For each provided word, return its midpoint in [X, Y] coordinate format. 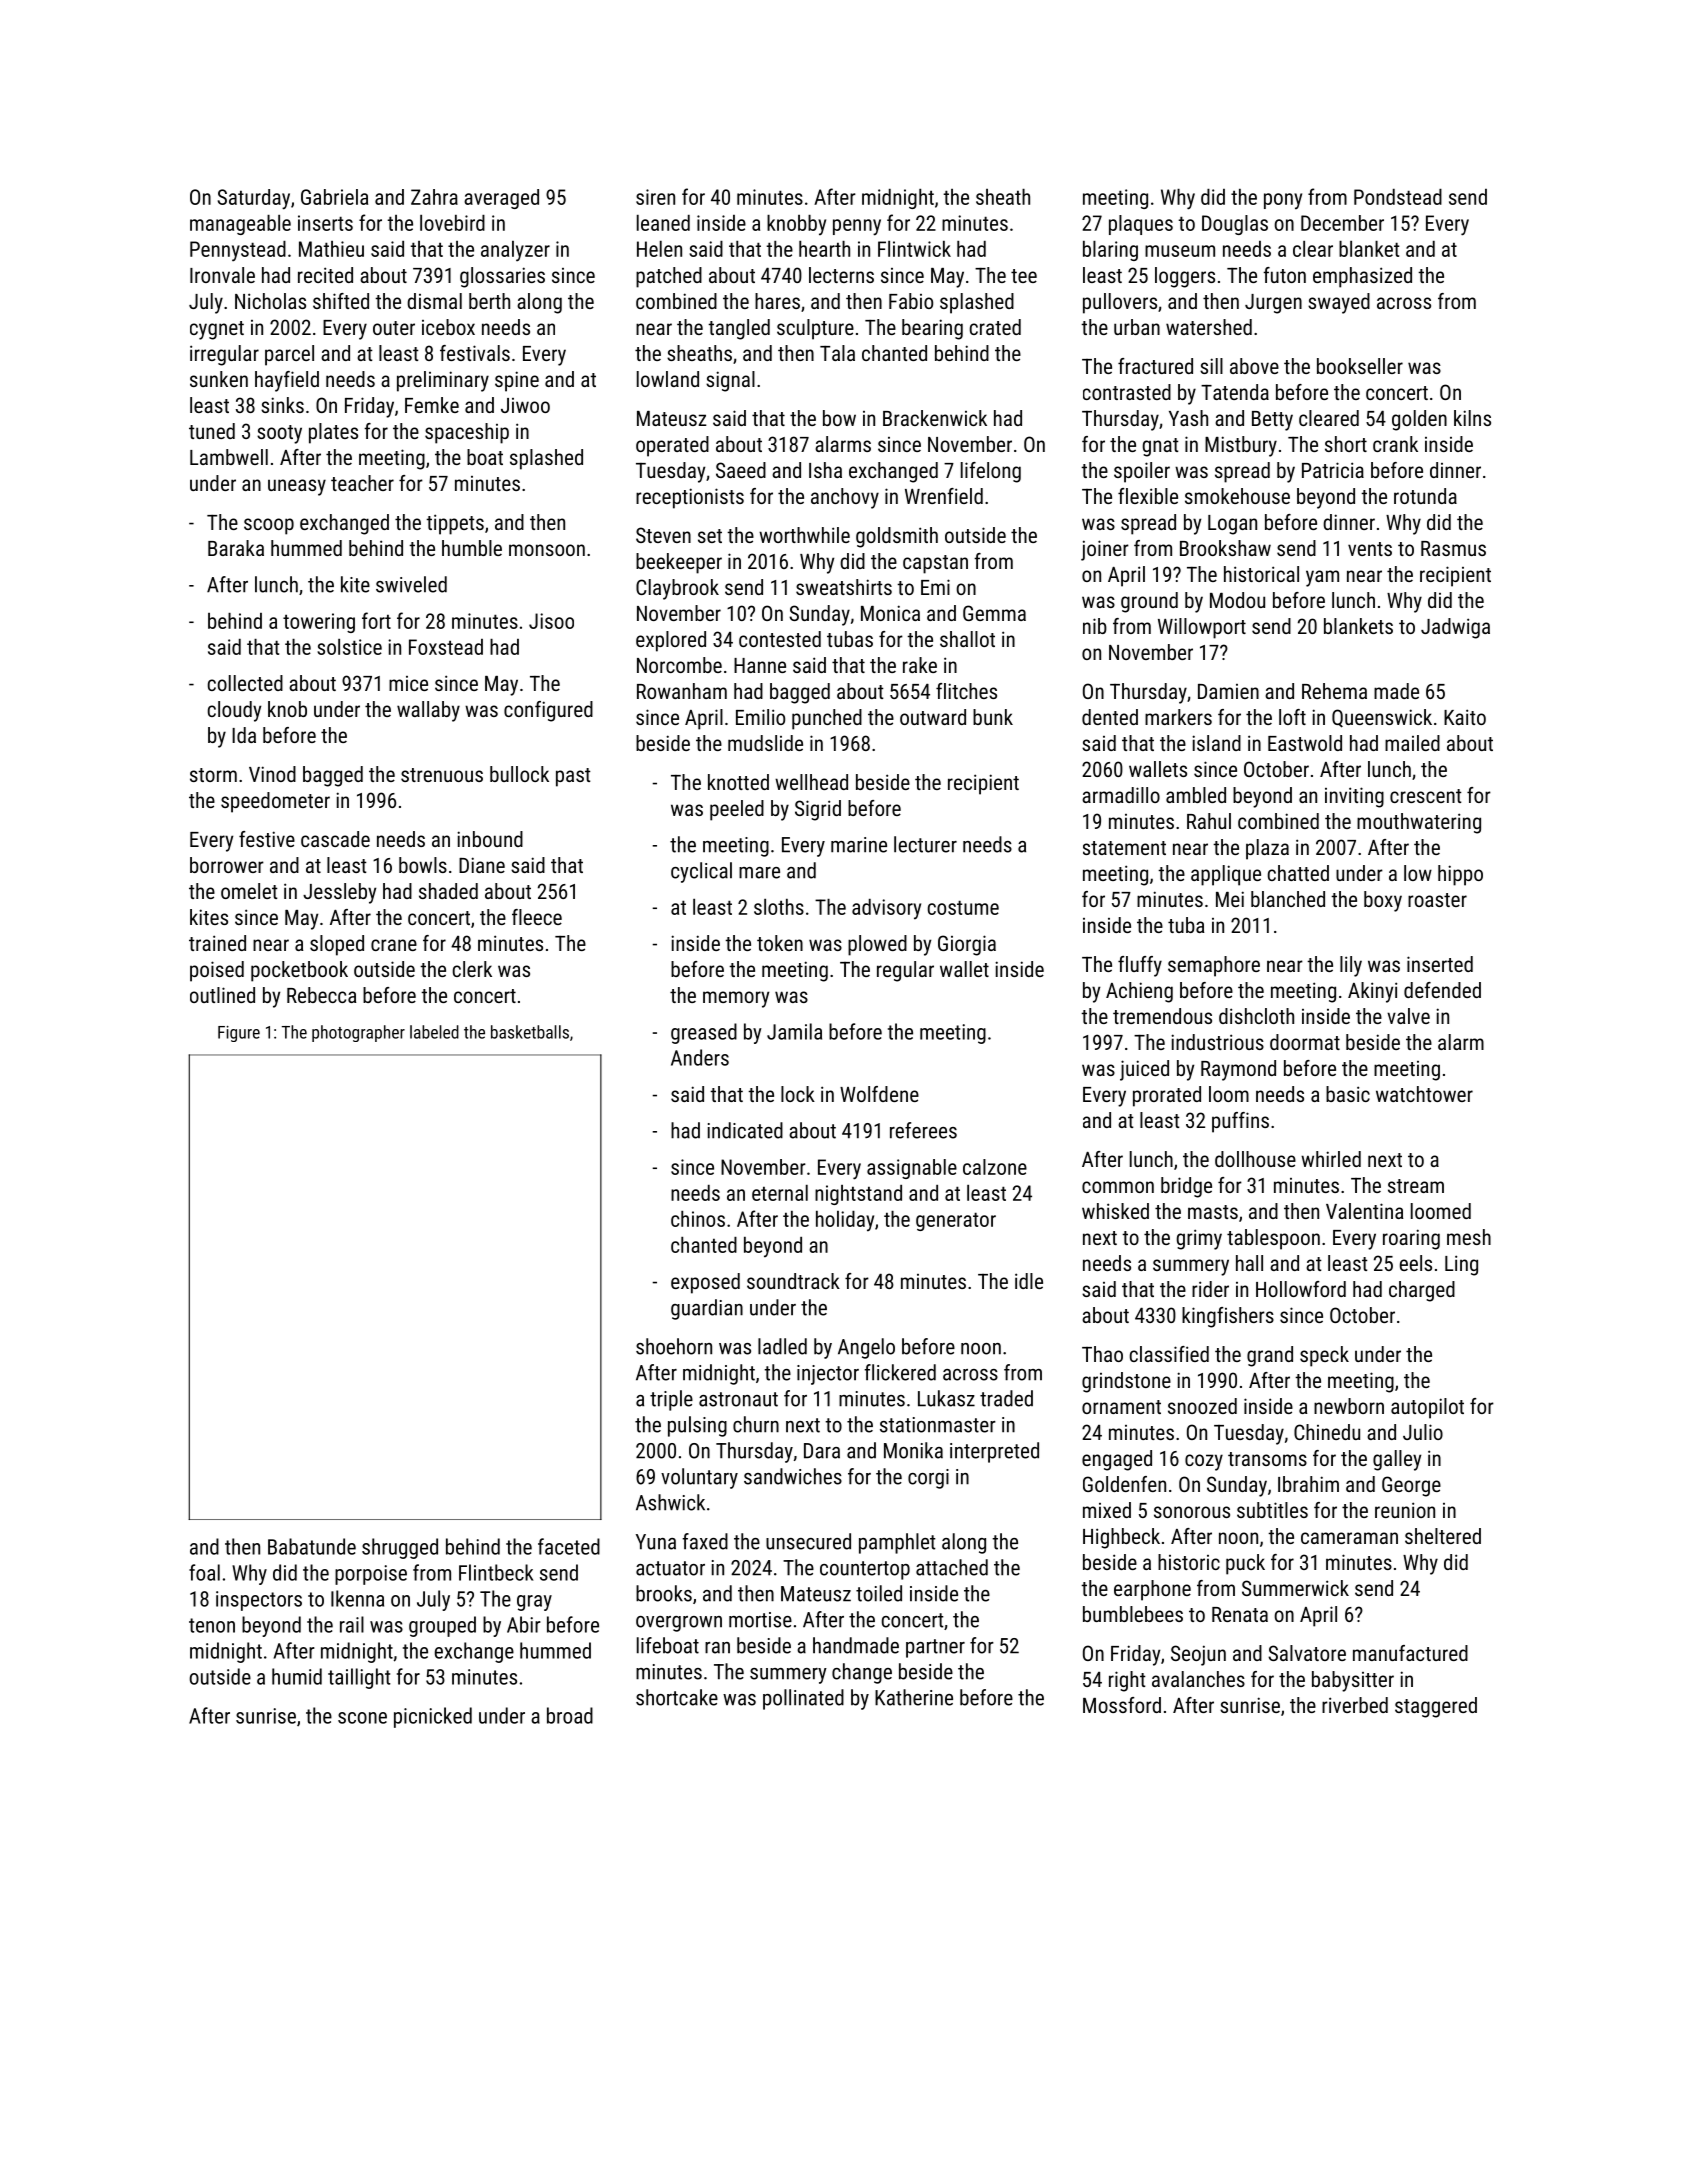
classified [1169, 1354]
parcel [289, 355]
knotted [738, 782]
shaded [448, 891]
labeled [434, 1032]
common [1118, 1187]
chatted [1298, 873]
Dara [822, 1451]
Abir [524, 1624]
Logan [1232, 525]
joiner [1105, 550]
